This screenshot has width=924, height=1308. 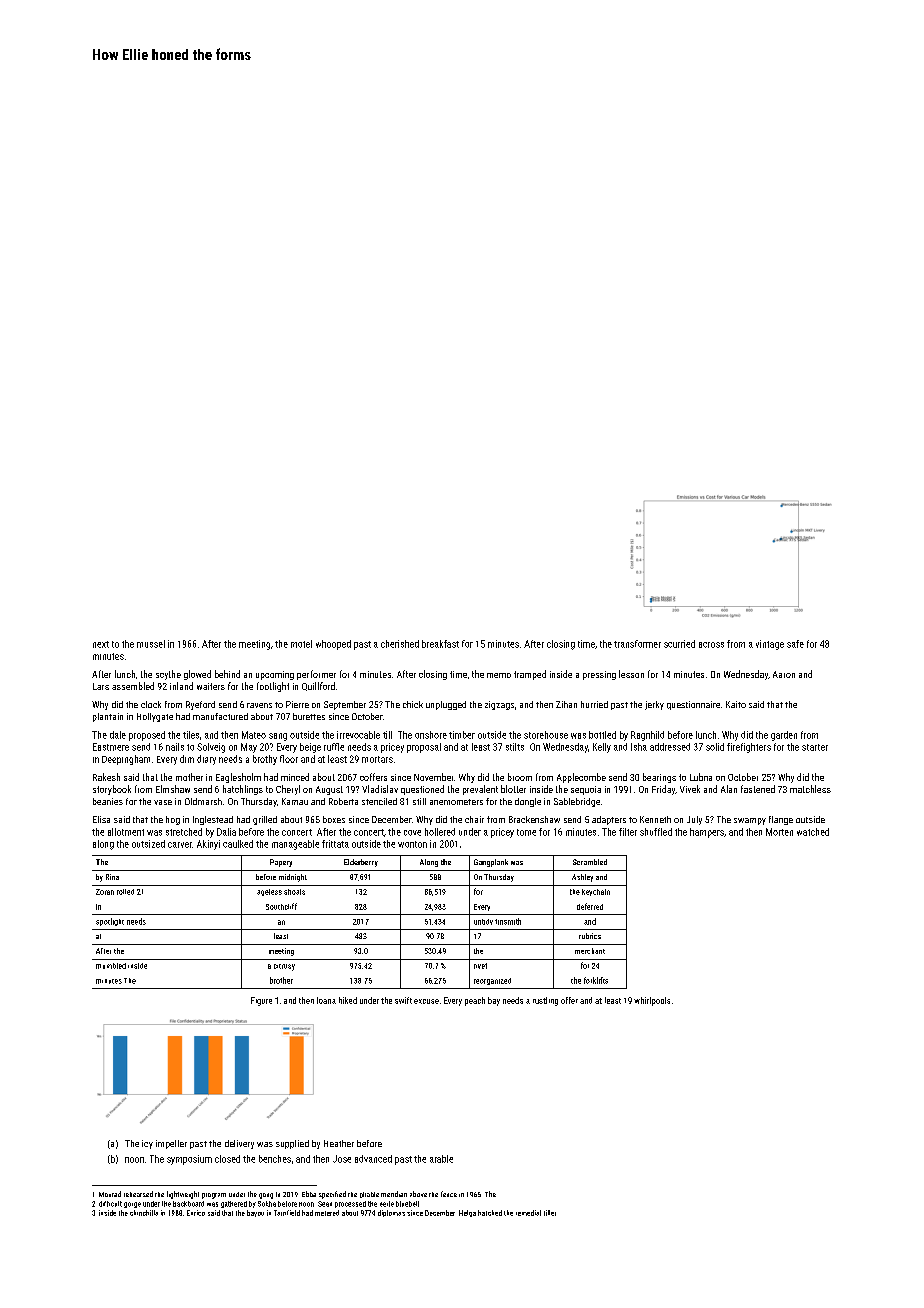 I want to click on watched, so click(x=813, y=832).
